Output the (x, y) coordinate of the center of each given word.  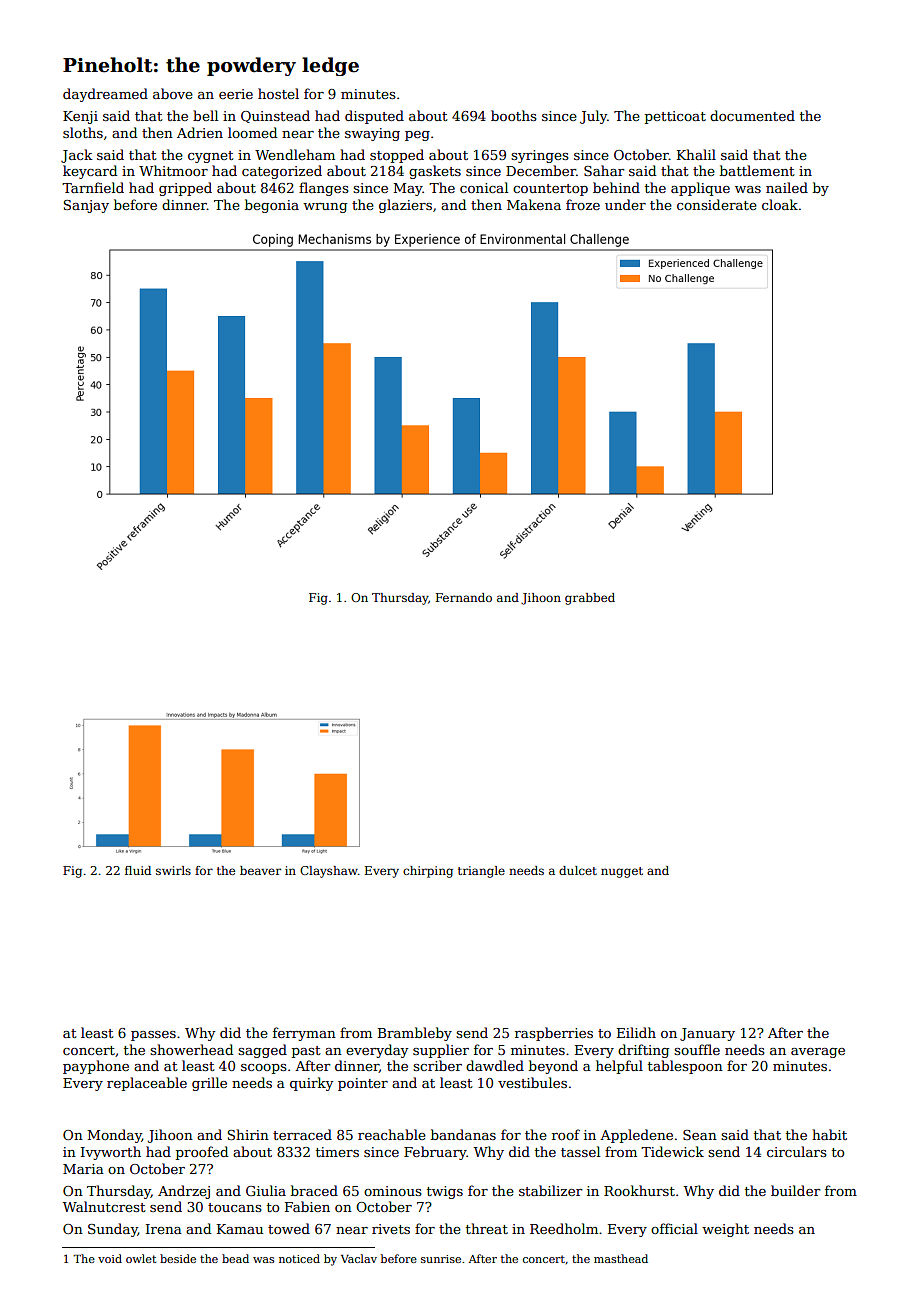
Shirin (248, 1134)
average (818, 1053)
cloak (780, 204)
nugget (622, 872)
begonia (272, 206)
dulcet (578, 870)
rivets (391, 1229)
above (173, 93)
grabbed (590, 599)
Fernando (464, 597)
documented (752, 115)
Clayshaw (329, 872)
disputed (374, 117)
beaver (260, 870)
